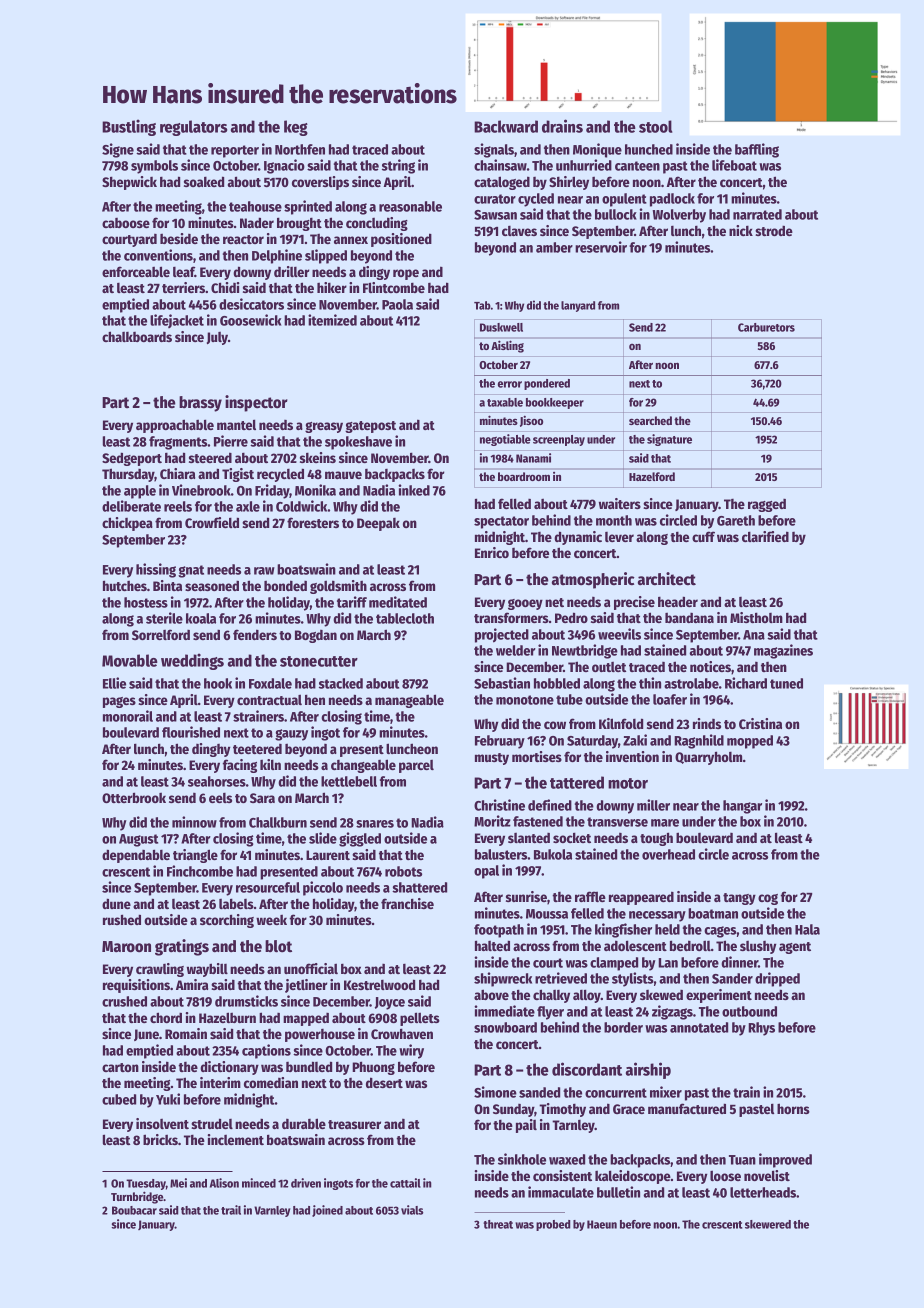 This image has height=1308, width=924. What do you see at coordinates (500, 165) in the image?
I see `chainsaw` at bounding box center [500, 165].
